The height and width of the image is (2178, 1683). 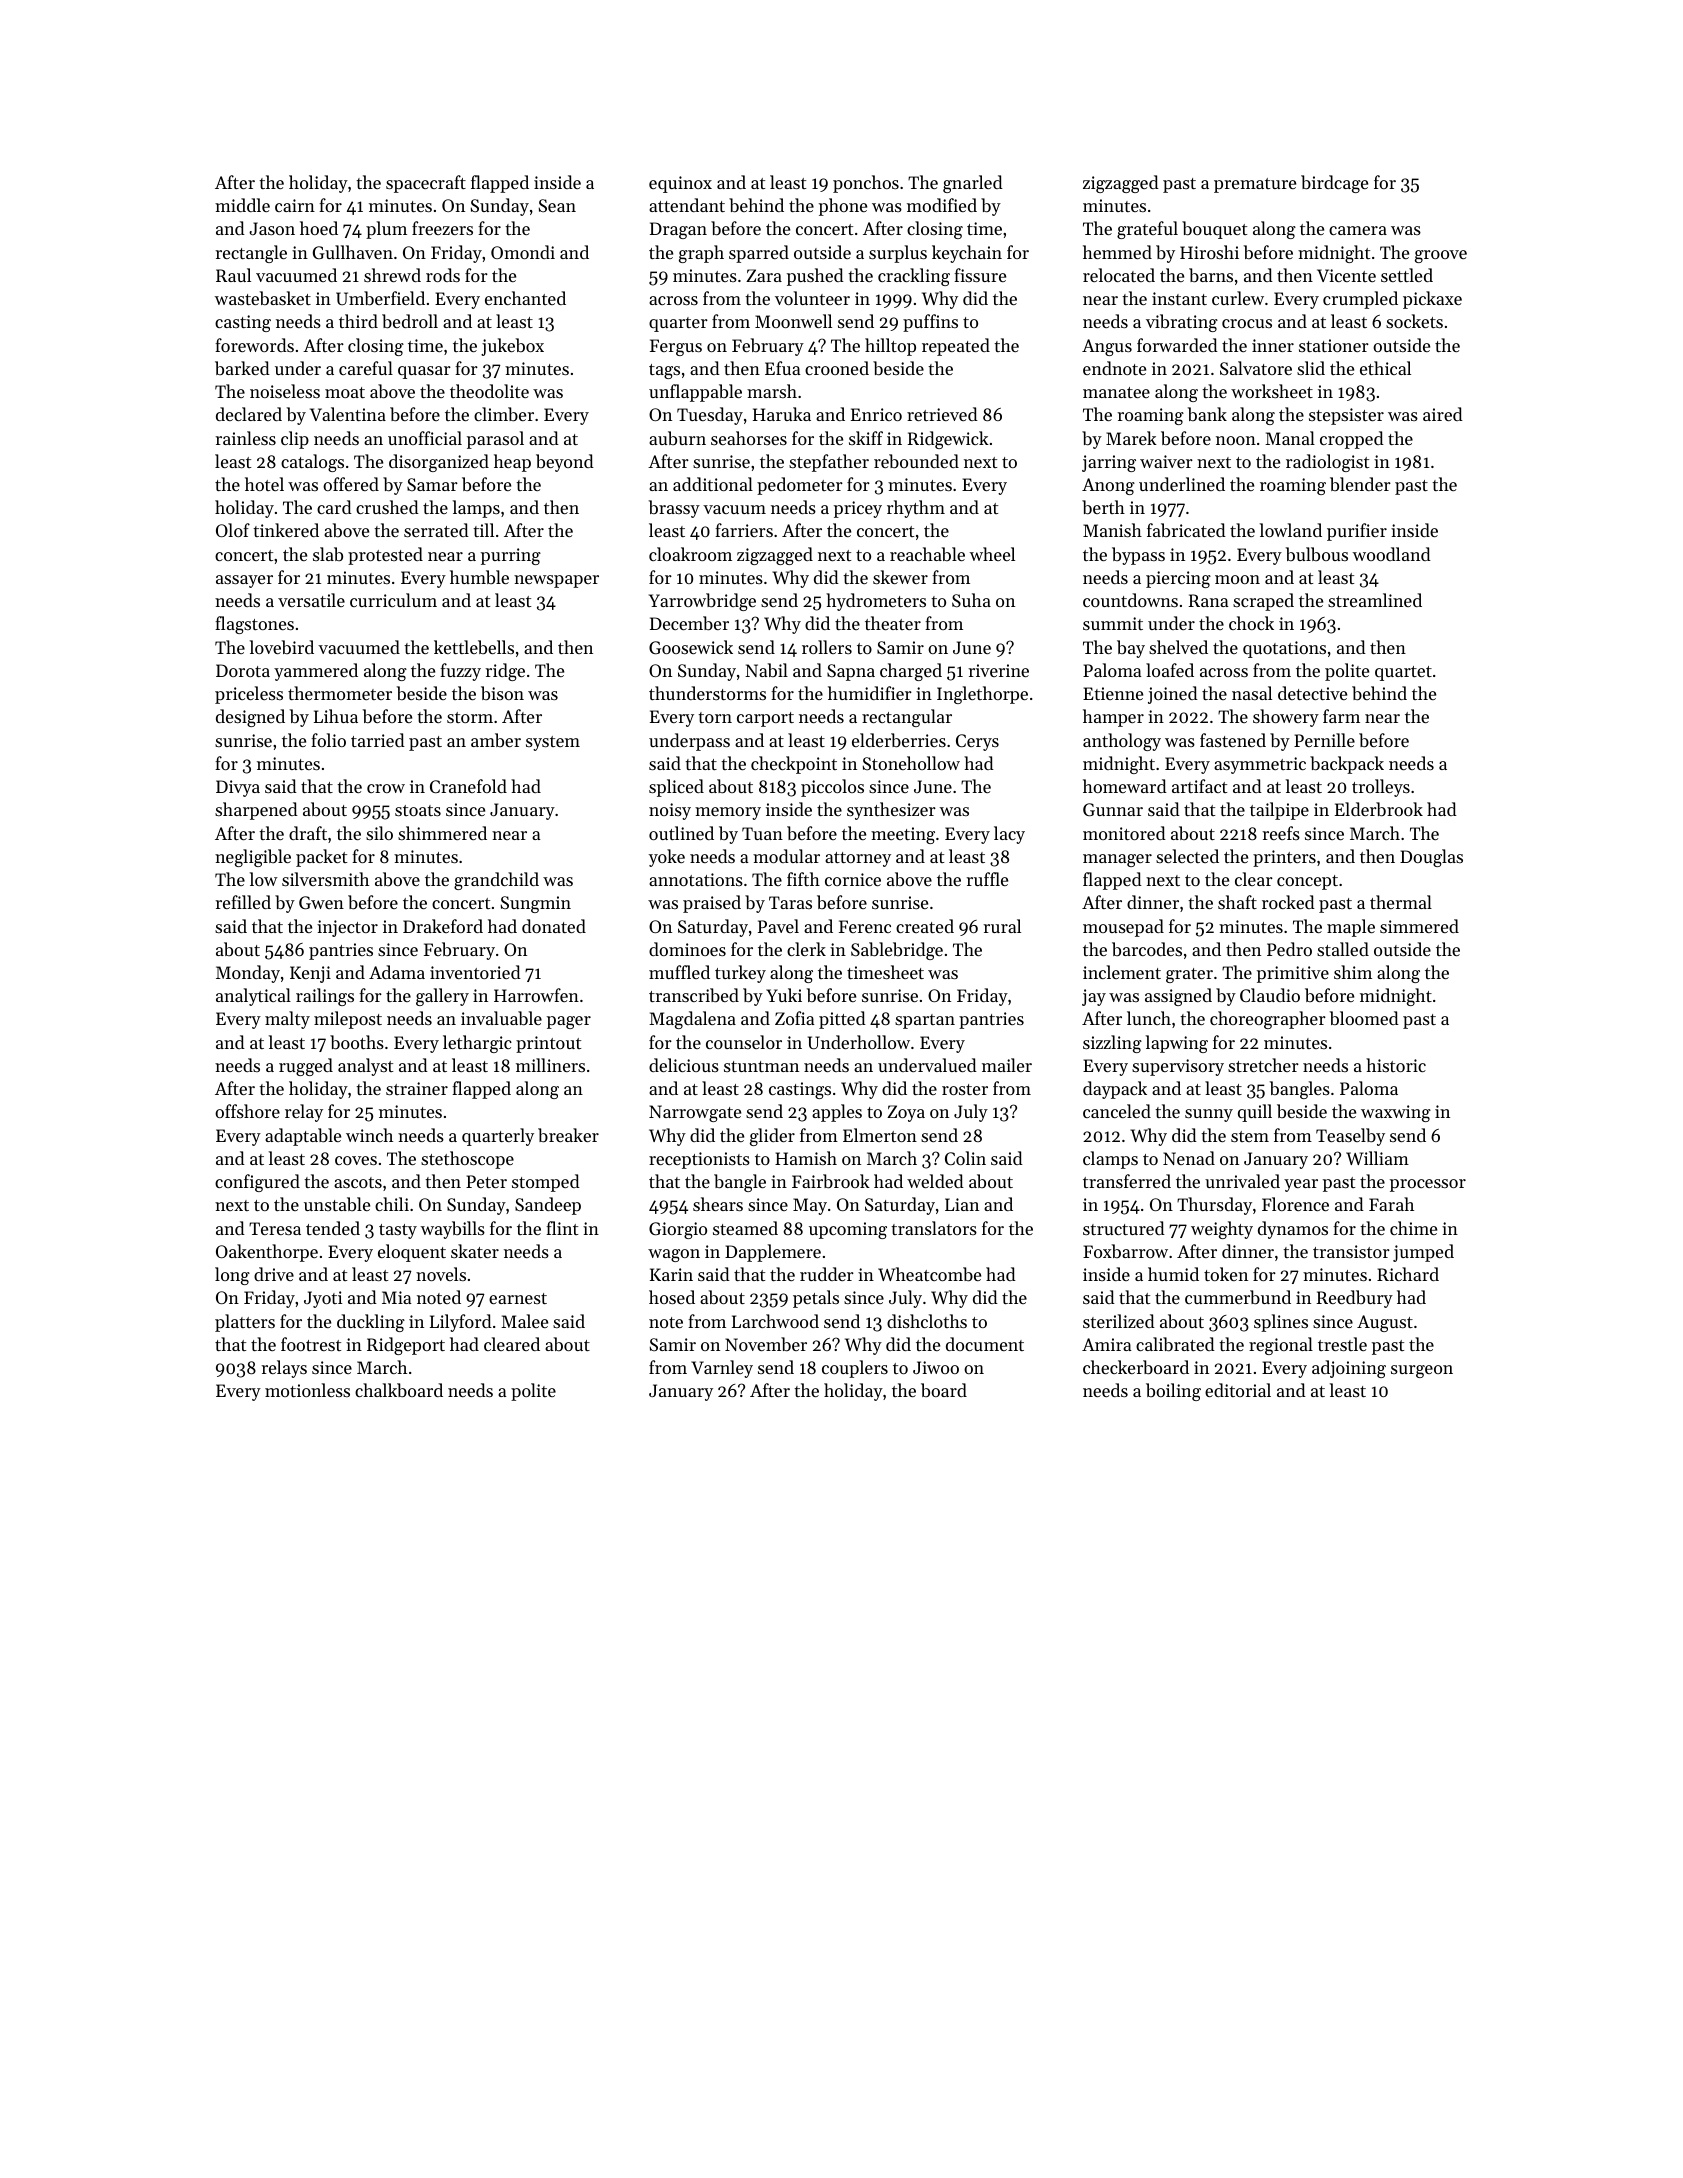 I want to click on Efua, so click(x=783, y=368).
